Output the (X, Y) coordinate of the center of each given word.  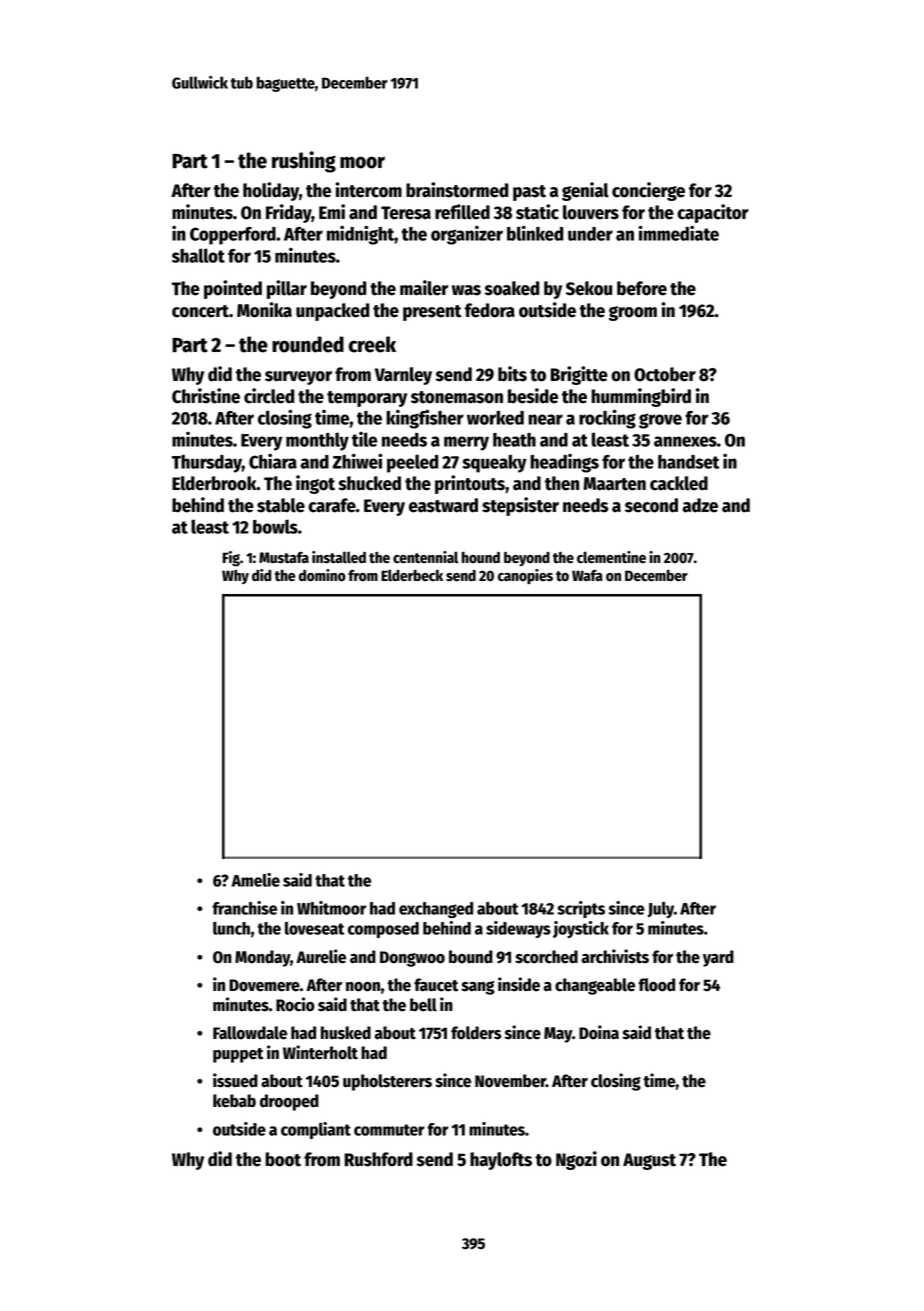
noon (363, 987)
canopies (525, 577)
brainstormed (457, 190)
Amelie (255, 880)
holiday (271, 191)
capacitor (713, 213)
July (661, 910)
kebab (234, 1101)
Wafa (587, 575)
